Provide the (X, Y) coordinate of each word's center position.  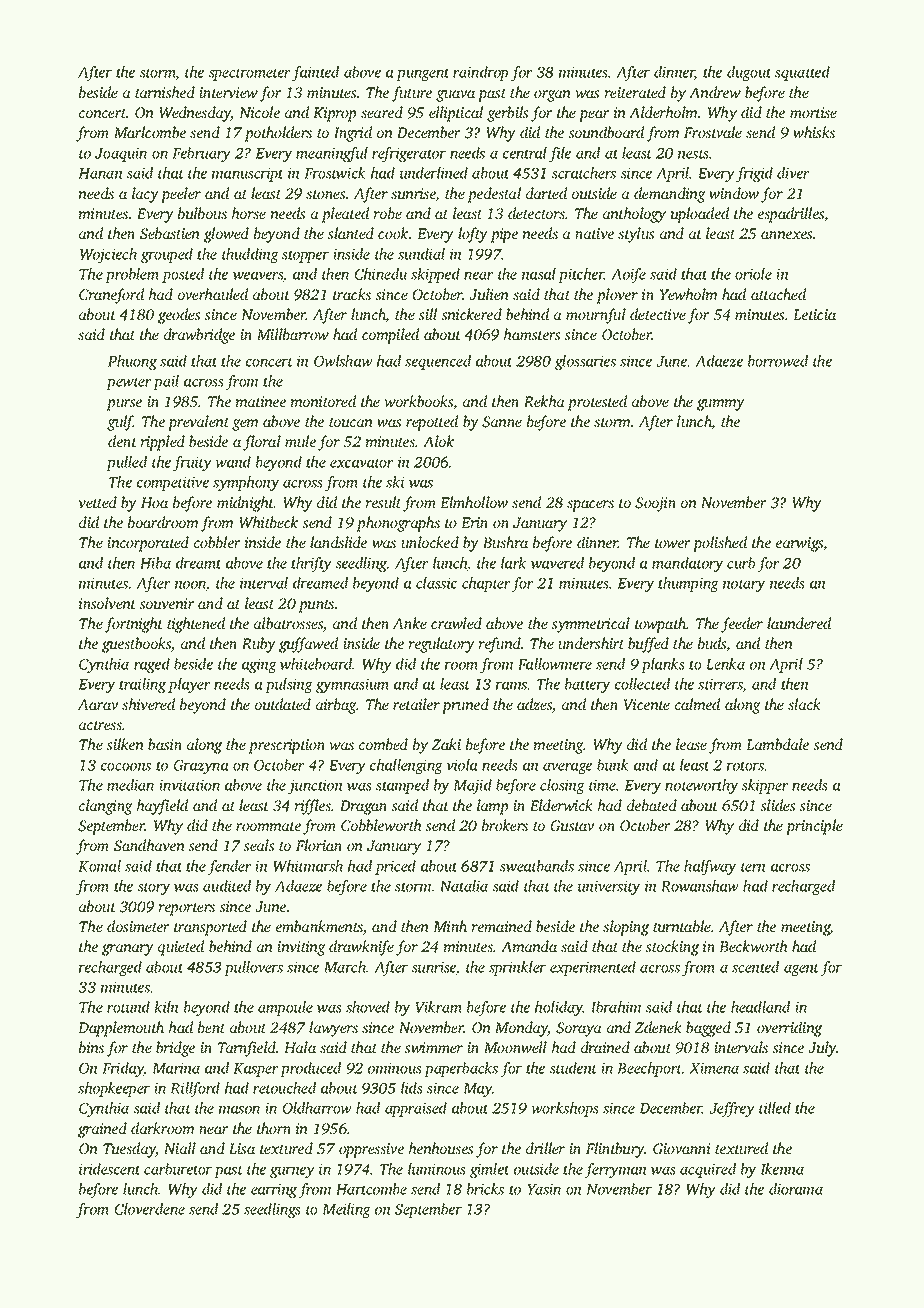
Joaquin (121, 154)
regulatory (442, 645)
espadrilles (791, 215)
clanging (106, 807)
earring (274, 1190)
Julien (489, 294)
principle (814, 827)
